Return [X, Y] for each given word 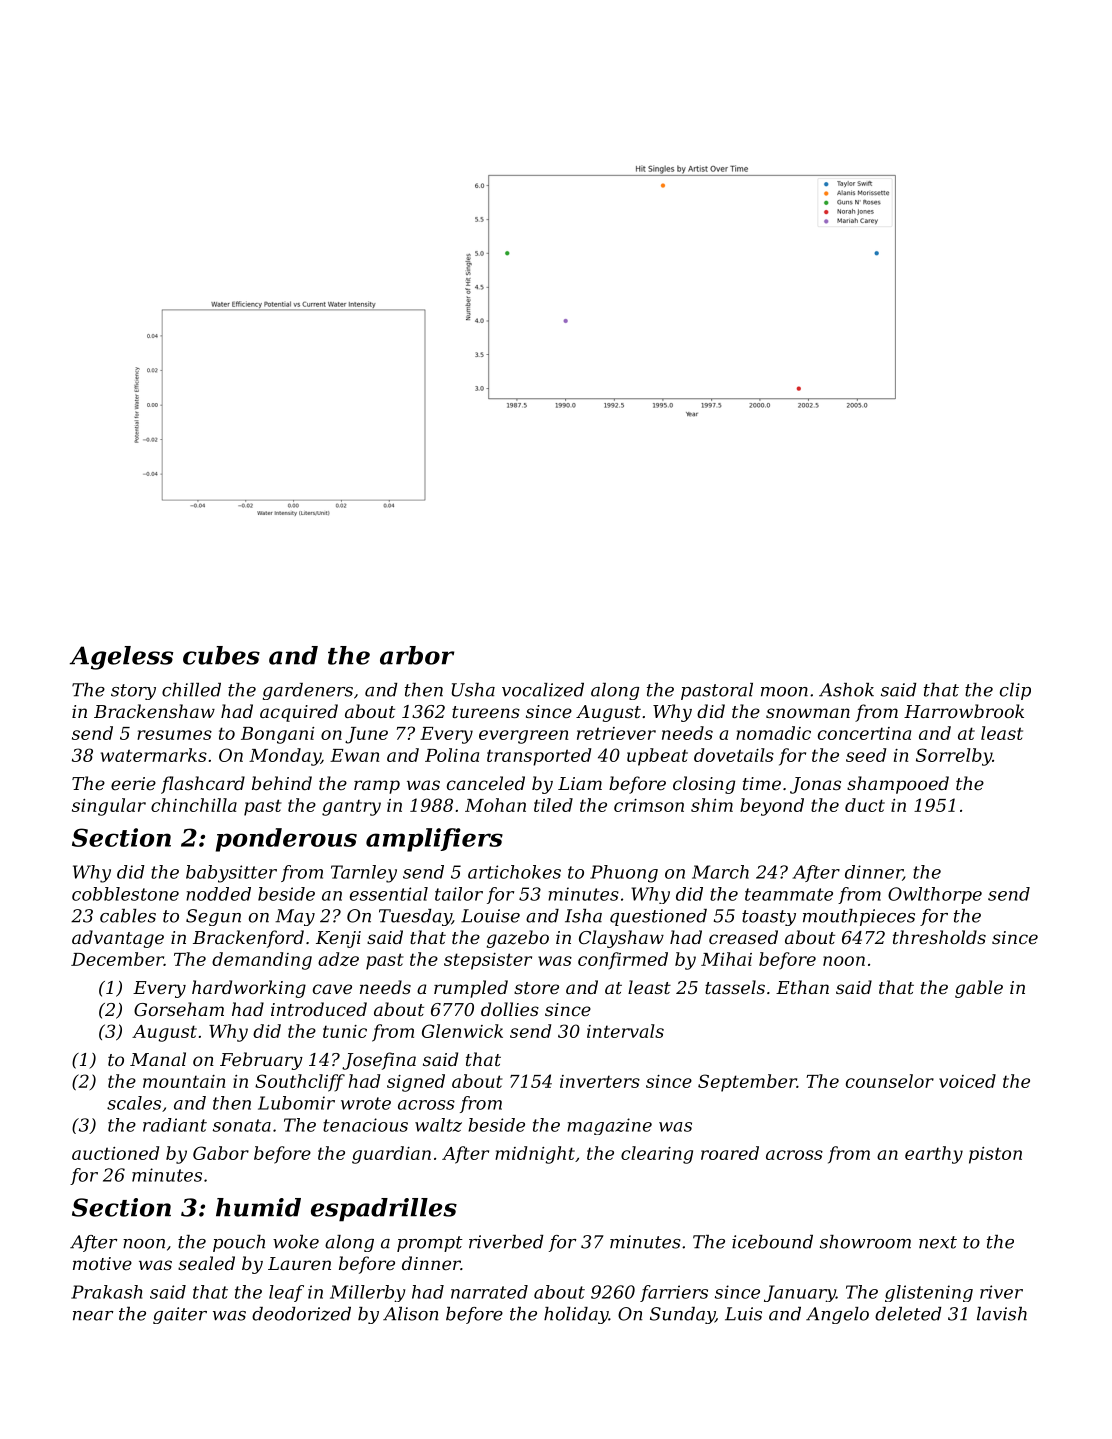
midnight [535, 1155]
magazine [609, 1126]
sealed [206, 1263]
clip [1015, 691]
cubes [221, 655]
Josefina [379, 1061]
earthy [934, 1155]
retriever [616, 733]
